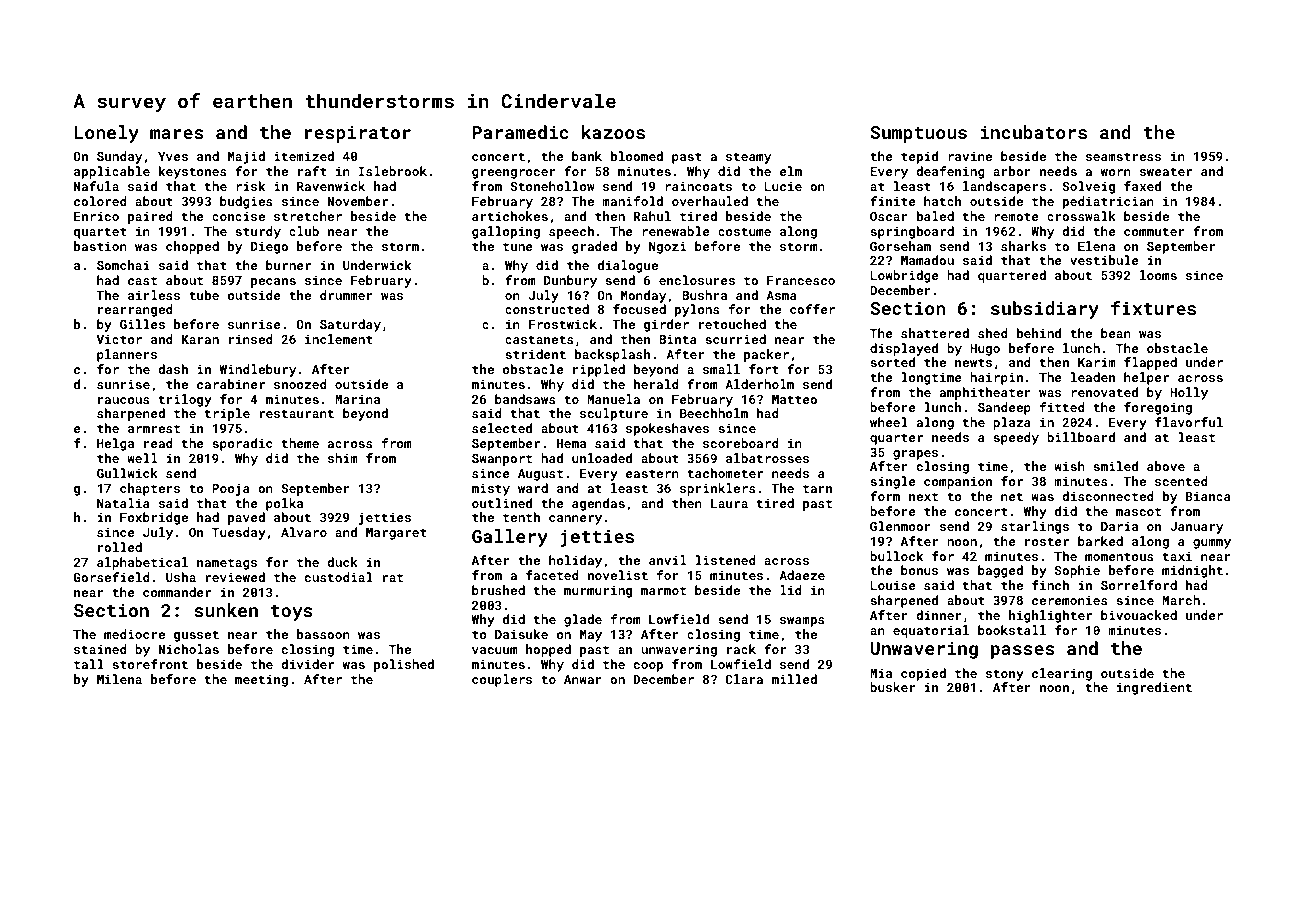 The image size is (1308, 924). I want to click on mediocre, so click(134, 634).
